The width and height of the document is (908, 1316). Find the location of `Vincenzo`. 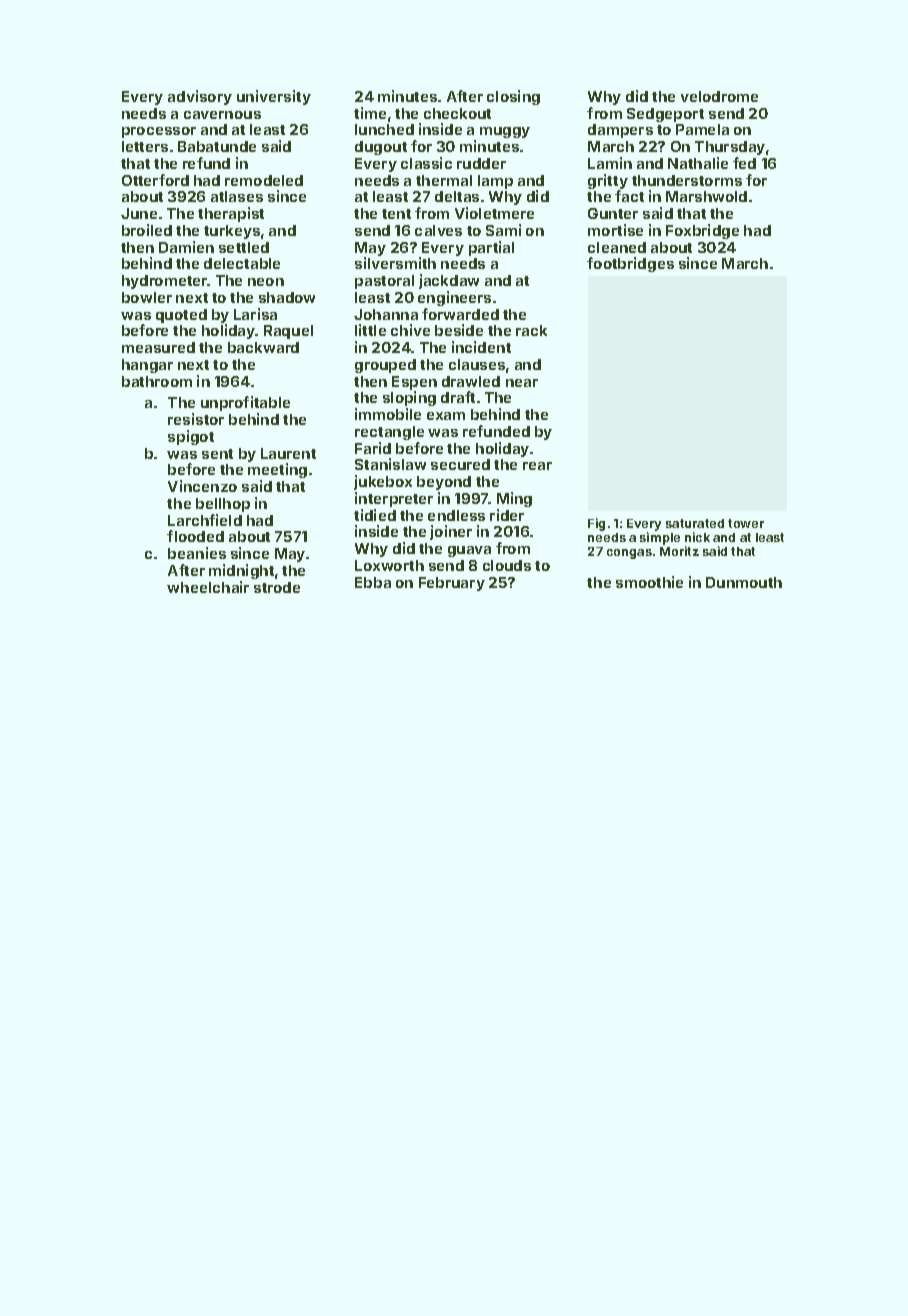

Vincenzo is located at coordinates (202, 486).
